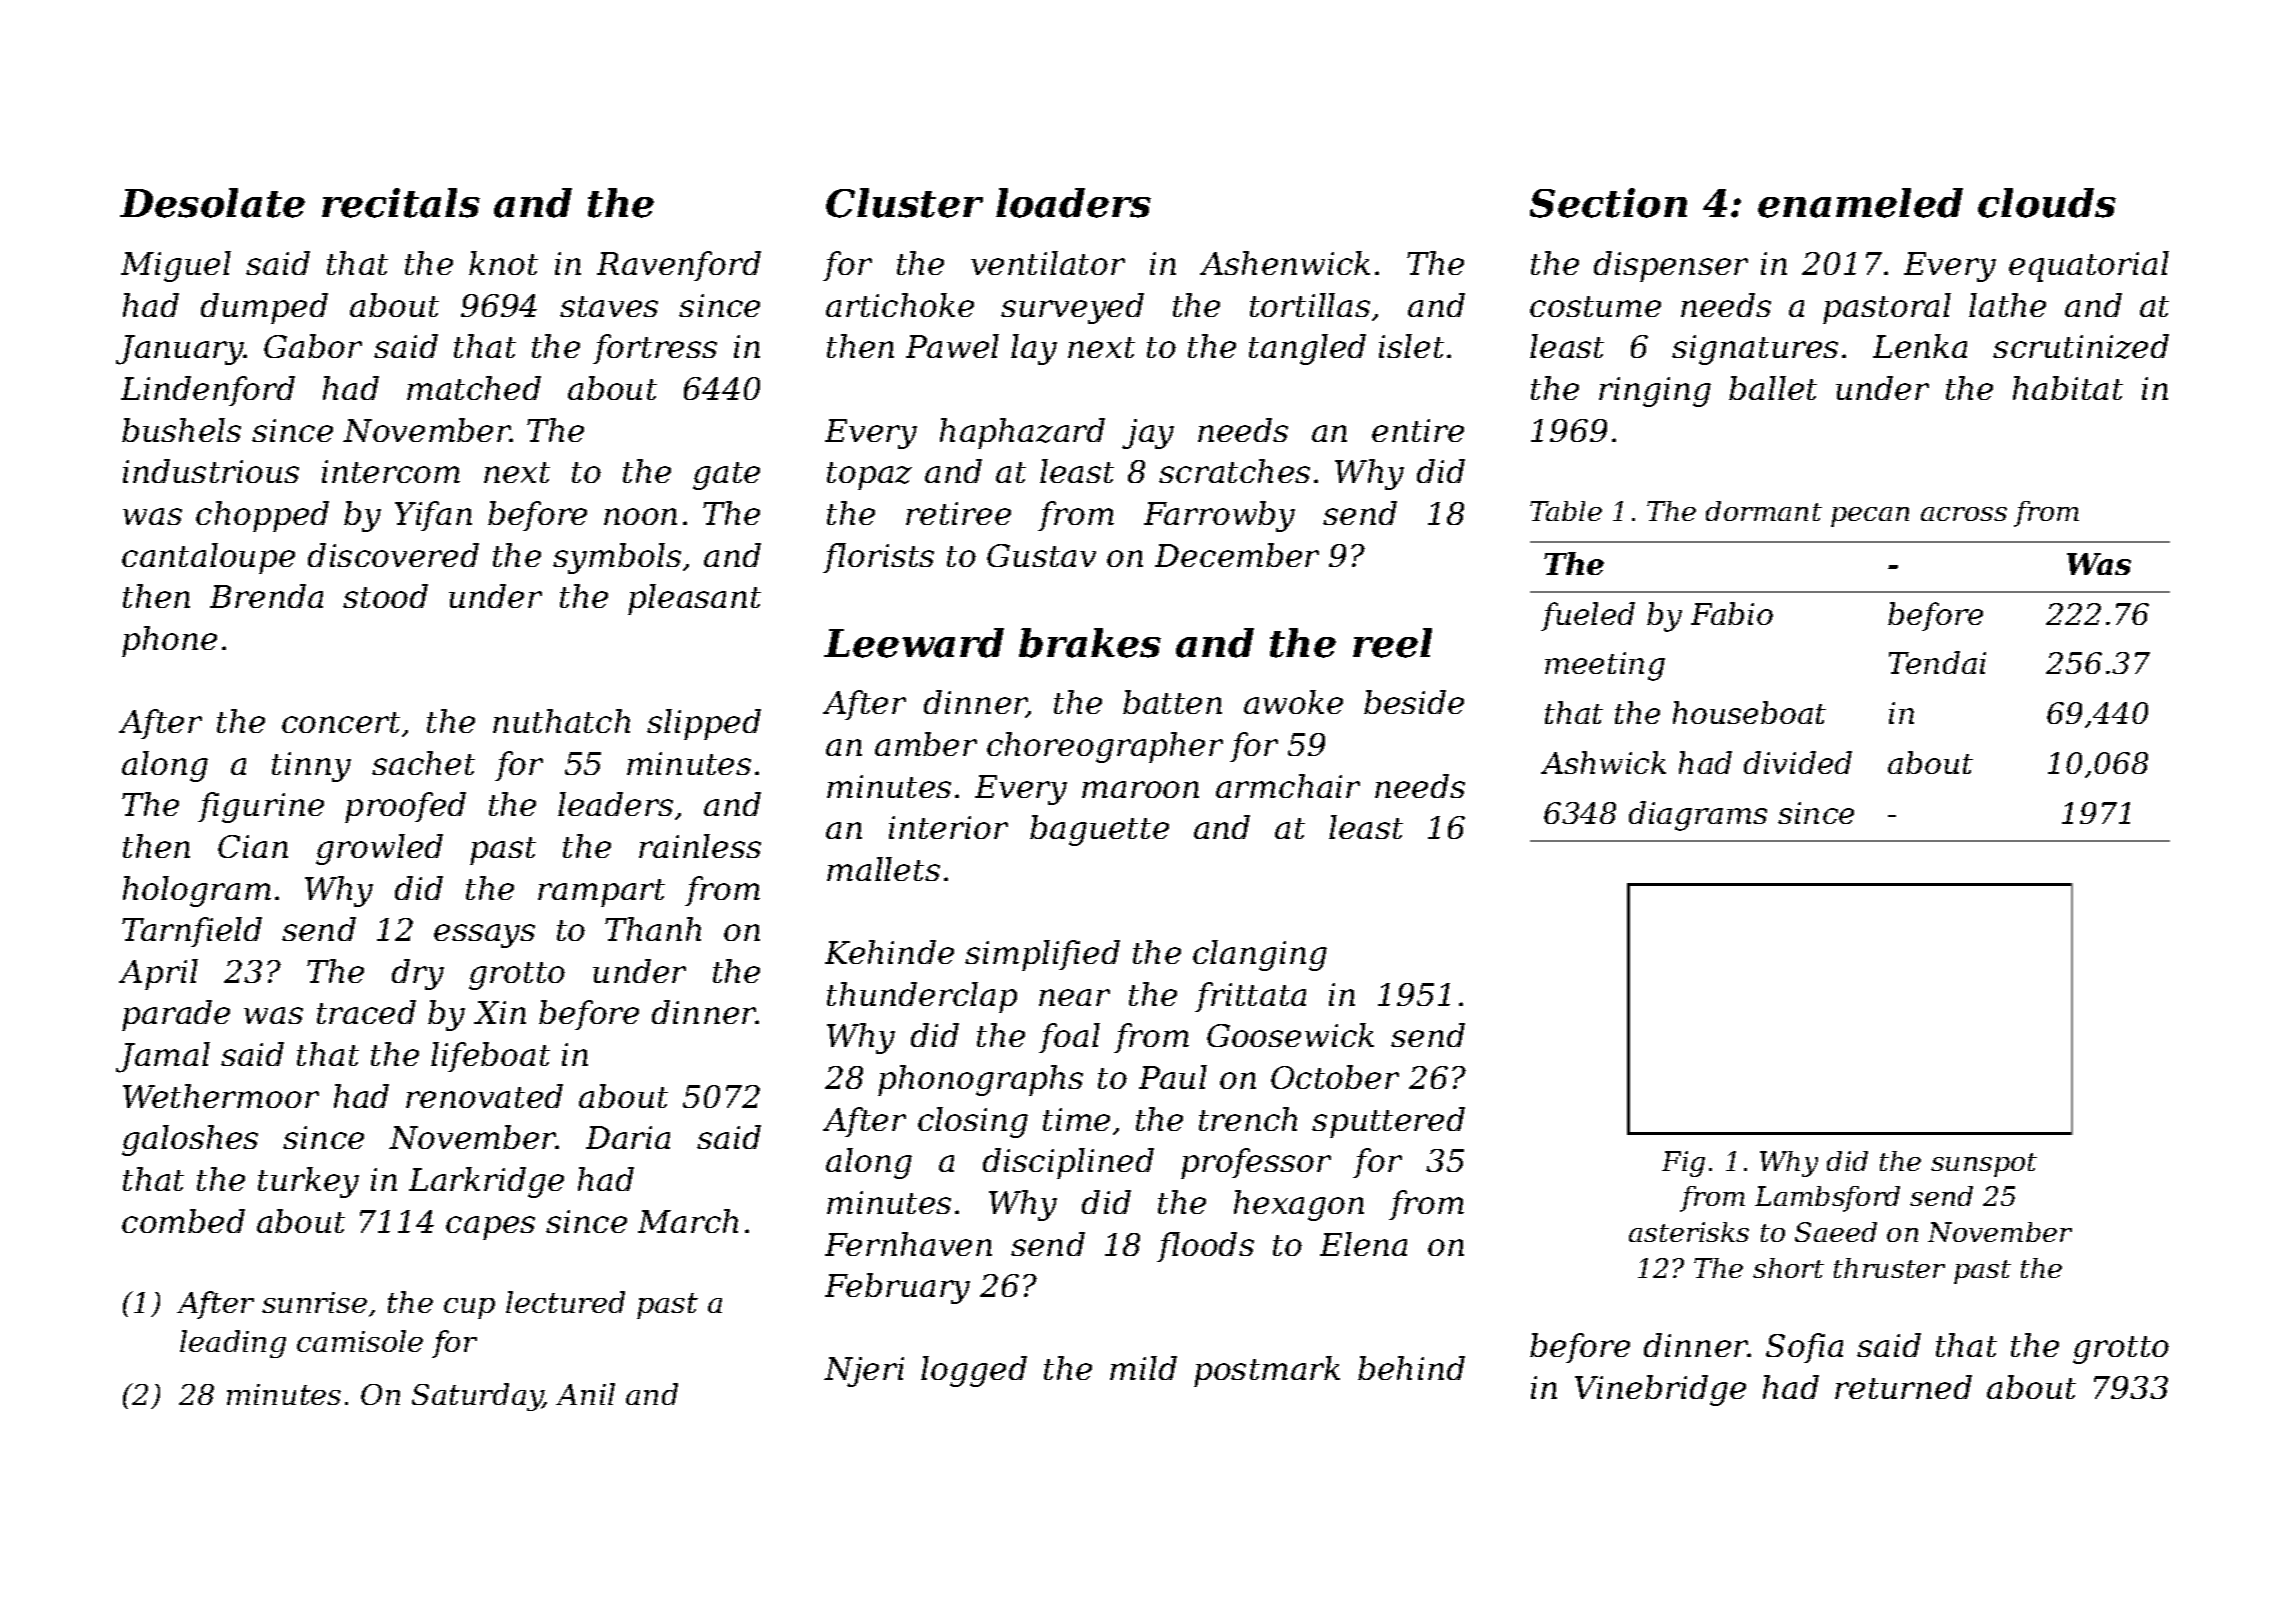 This screenshot has width=2292, height=1620. Describe the element at coordinates (1042, 955) in the screenshot. I see `simplified` at that location.
